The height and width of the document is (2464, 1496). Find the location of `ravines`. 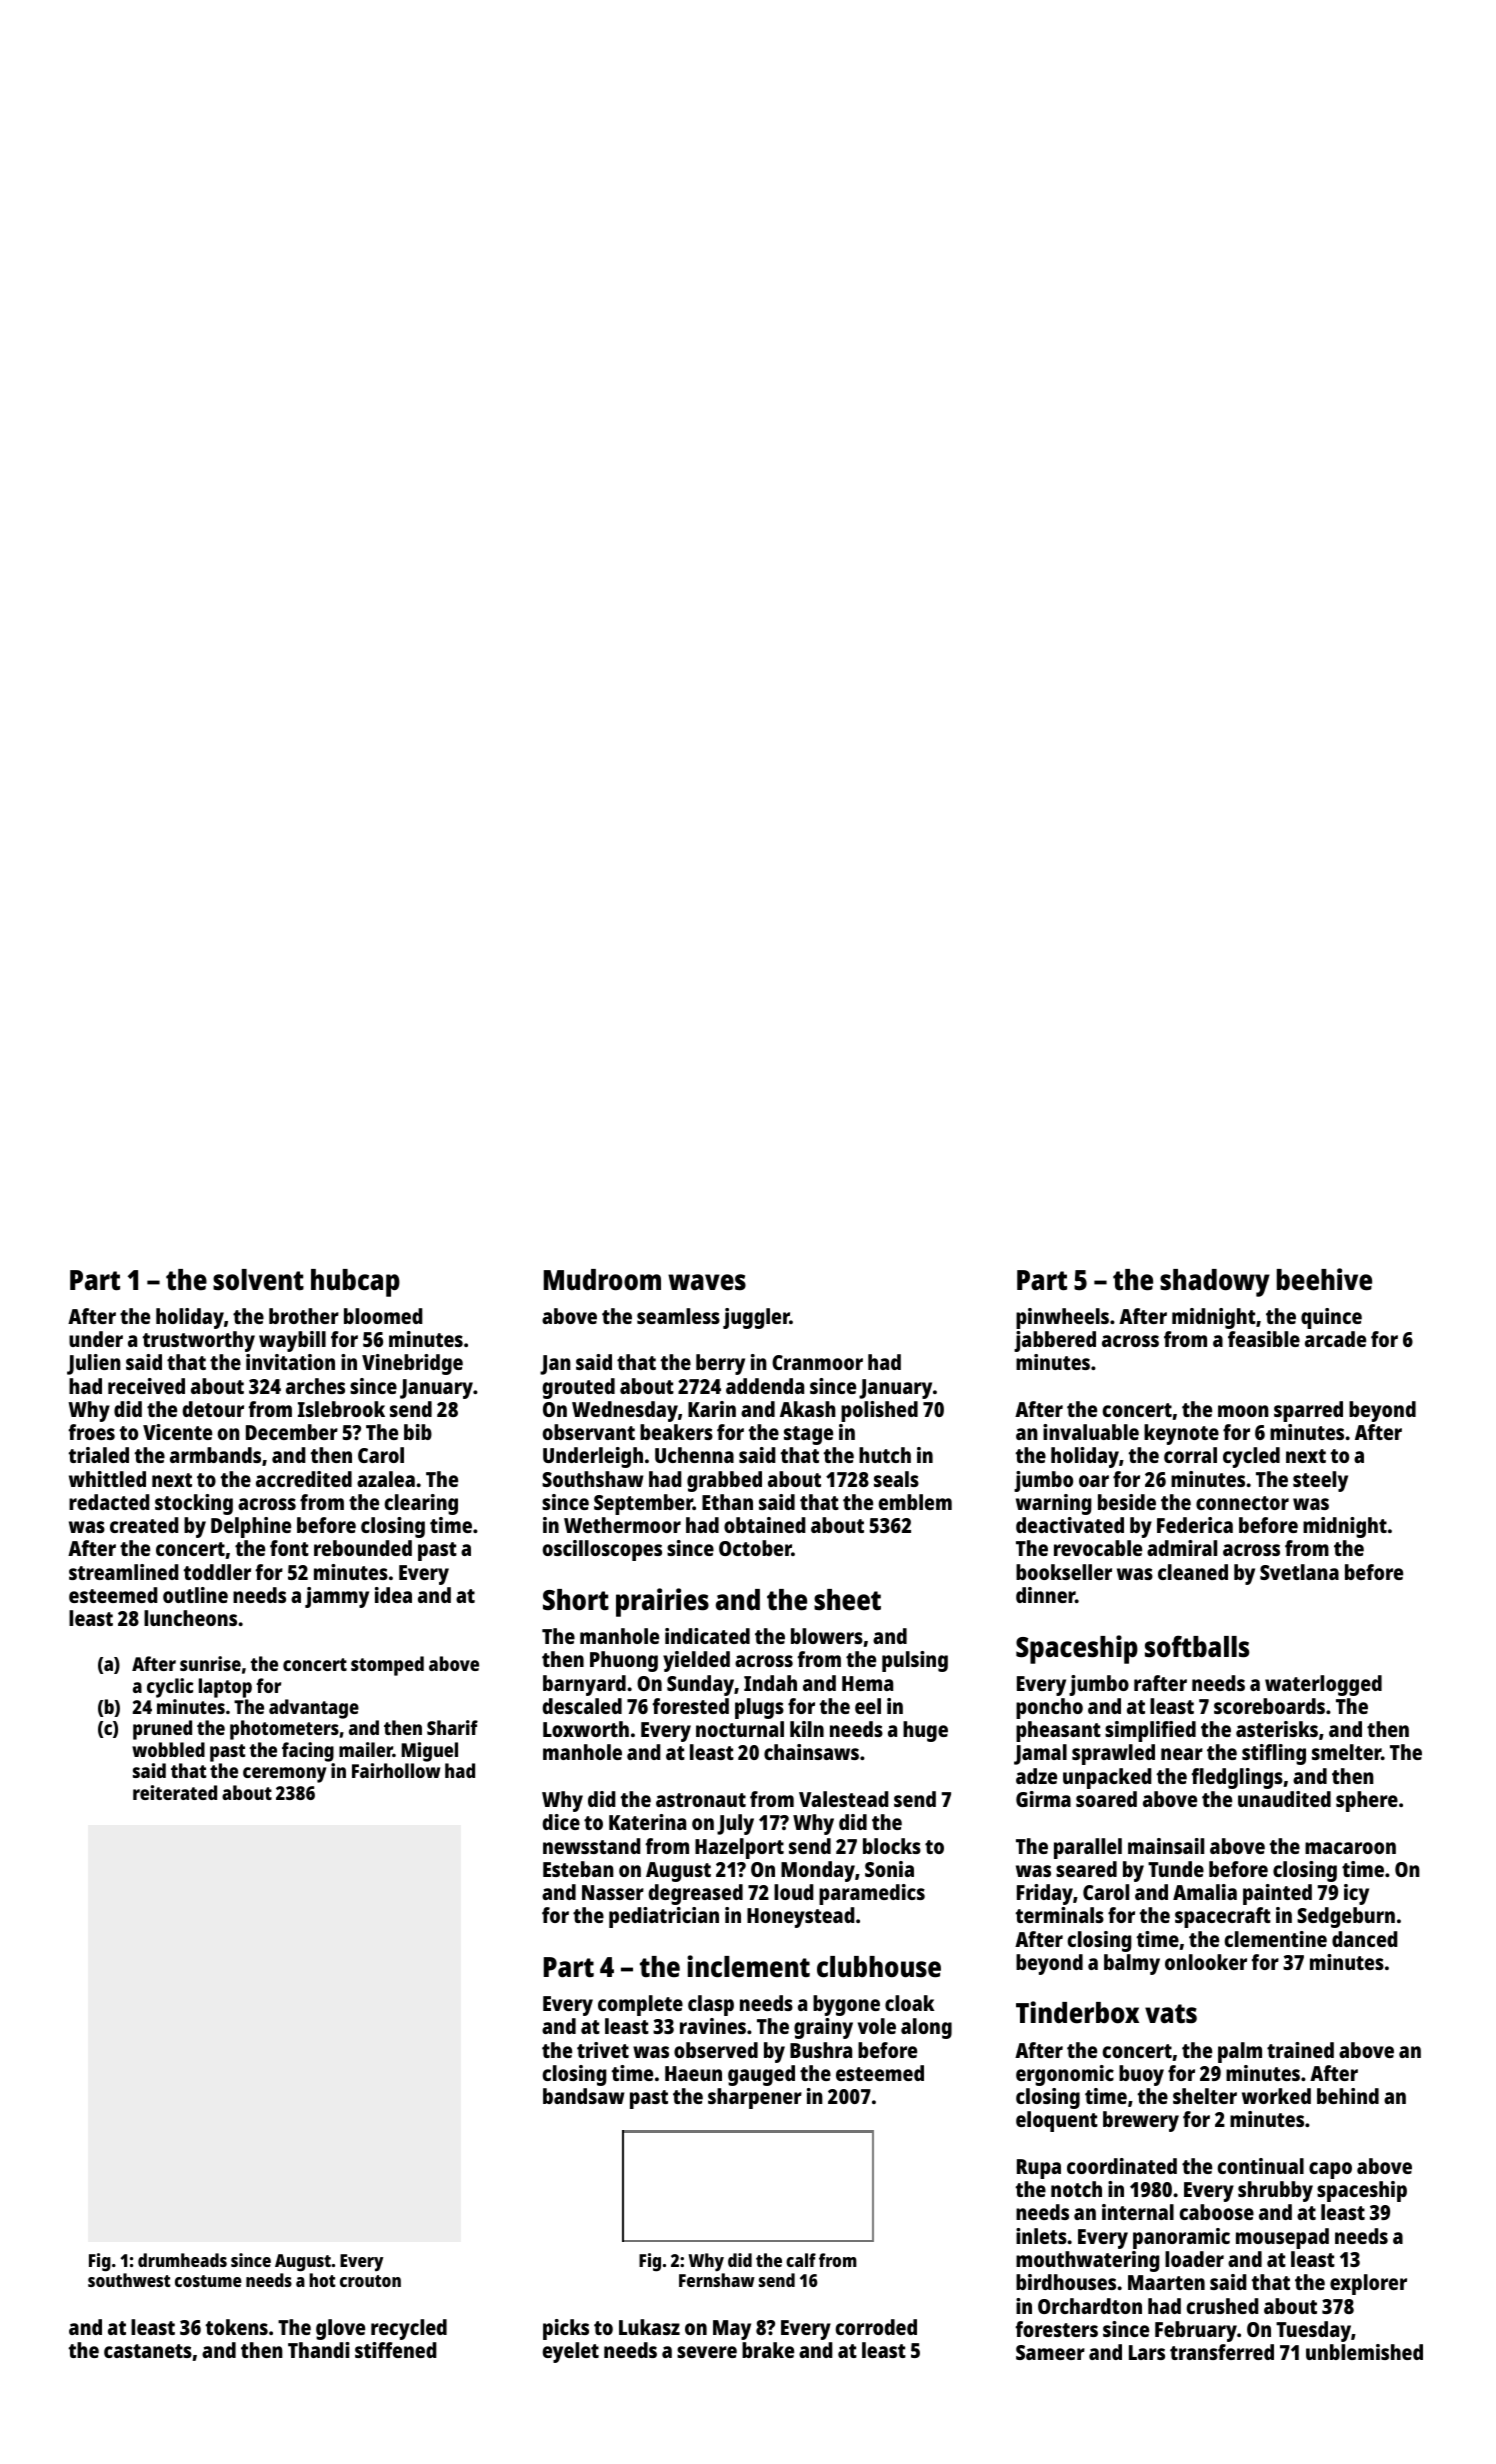

ravines is located at coordinates (713, 2026).
